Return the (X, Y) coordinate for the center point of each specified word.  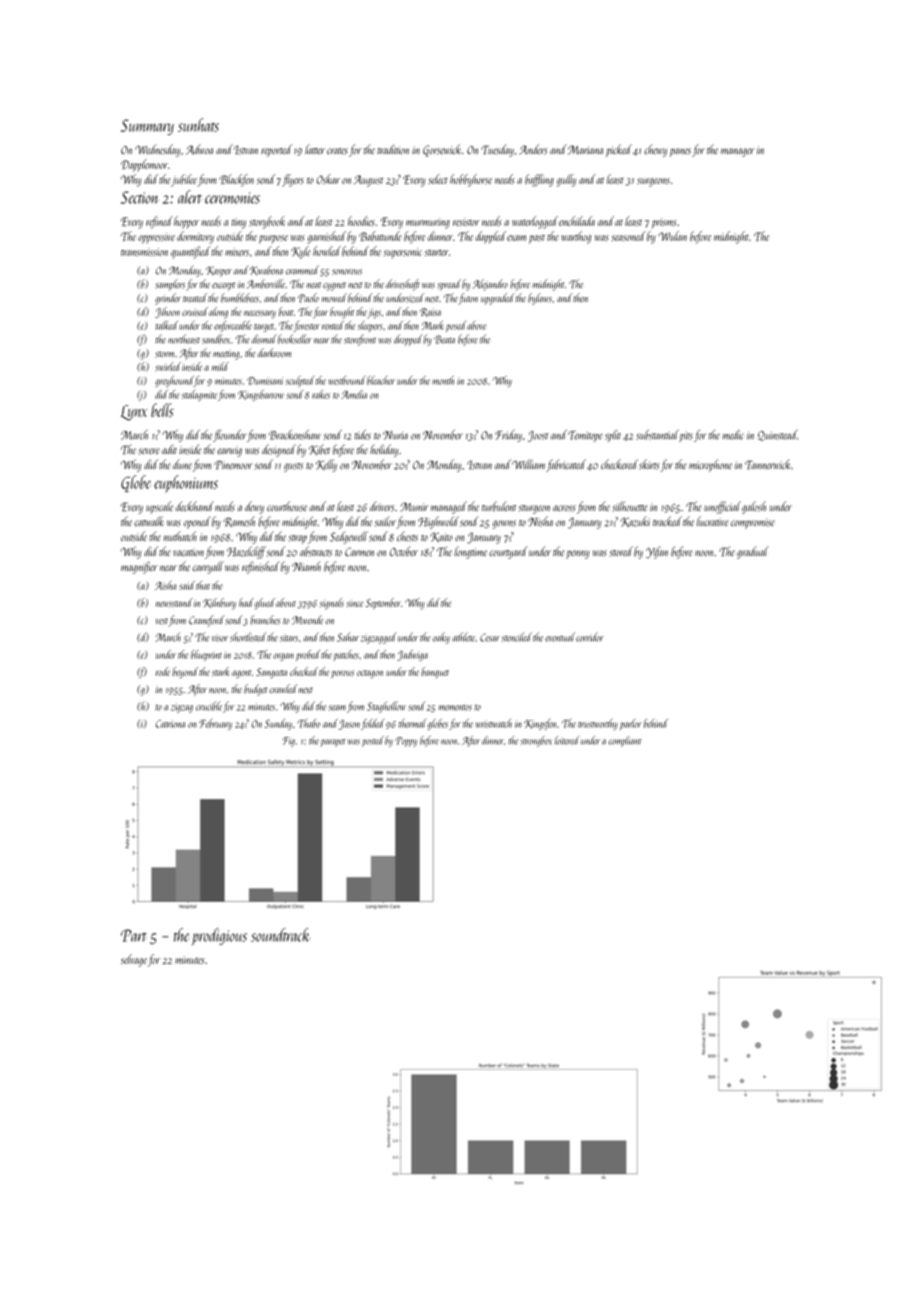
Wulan (672, 236)
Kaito (441, 537)
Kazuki (635, 521)
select (438, 179)
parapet (333, 743)
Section (140, 197)
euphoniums (186, 484)
